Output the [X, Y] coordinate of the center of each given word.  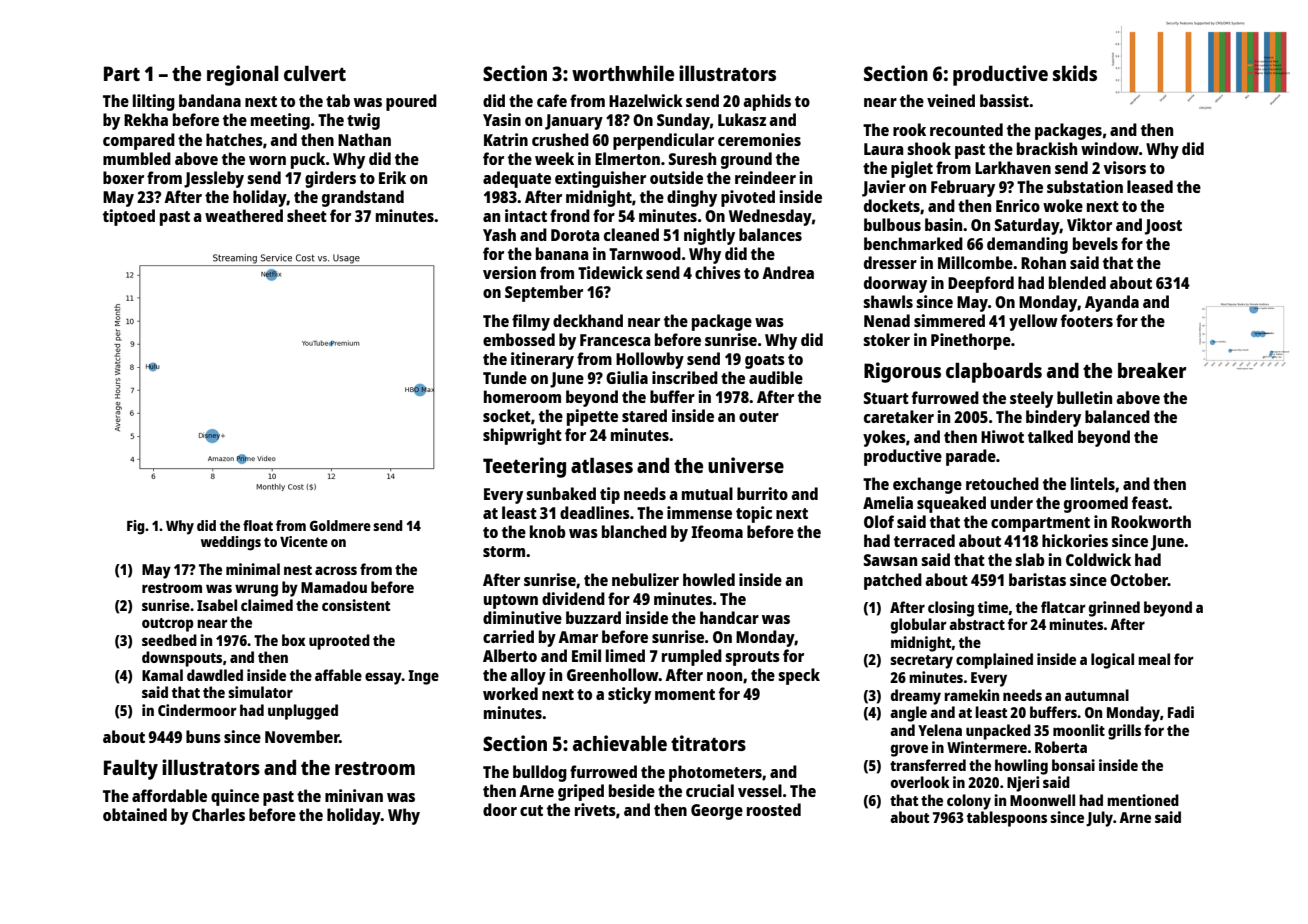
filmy [531, 322]
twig [363, 121]
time [993, 607]
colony [969, 802]
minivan [354, 795]
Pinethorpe [971, 341]
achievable [620, 743]
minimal [253, 569]
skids [1075, 73]
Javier [884, 188]
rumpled [692, 657]
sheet [307, 215]
